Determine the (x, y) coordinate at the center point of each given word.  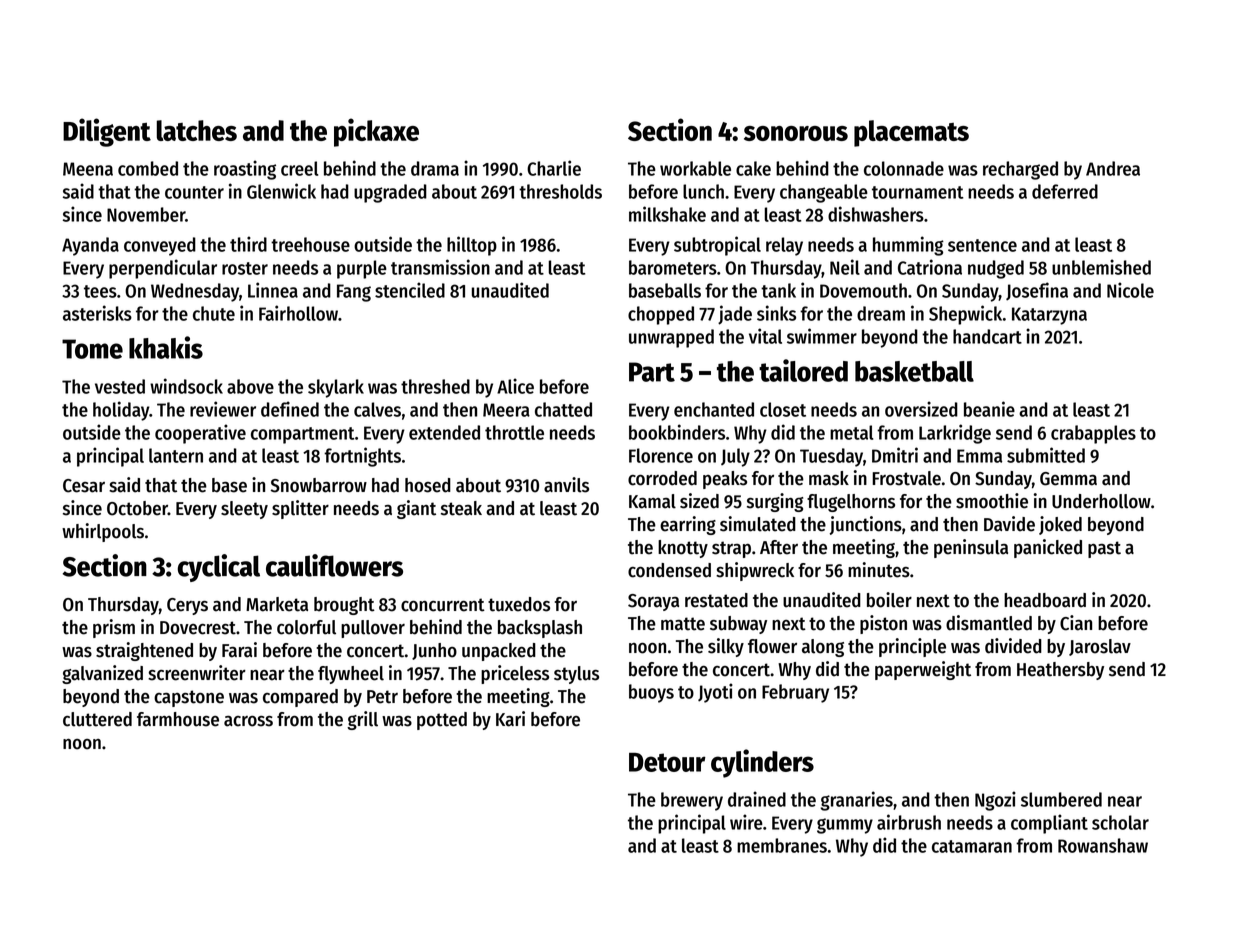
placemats (911, 133)
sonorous (796, 133)
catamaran (972, 846)
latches (197, 130)
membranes (782, 845)
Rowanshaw (1103, 845)
